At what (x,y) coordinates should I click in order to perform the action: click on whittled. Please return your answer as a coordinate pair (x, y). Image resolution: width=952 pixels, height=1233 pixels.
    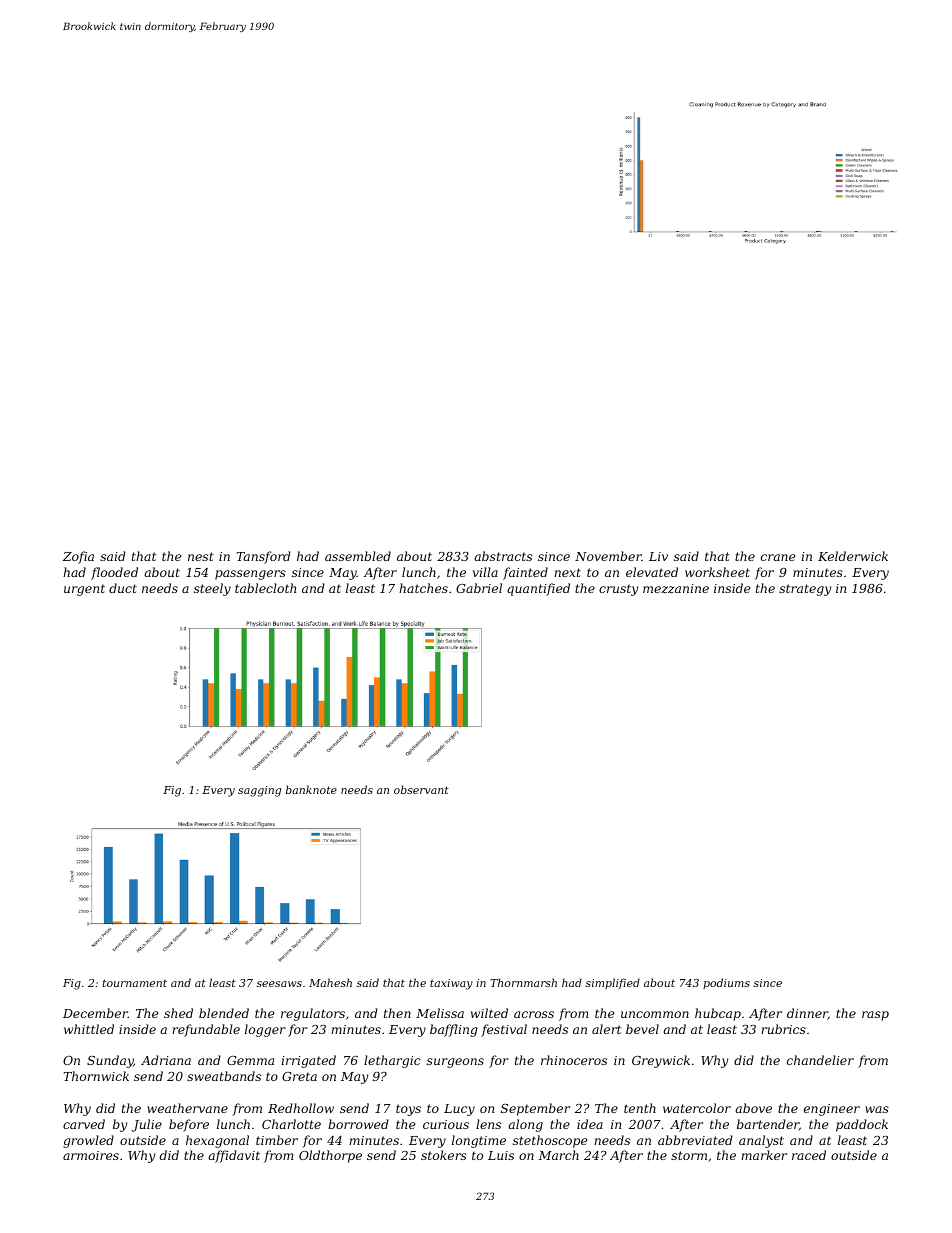
    Looking at the image, I should click on (89, 1029).
